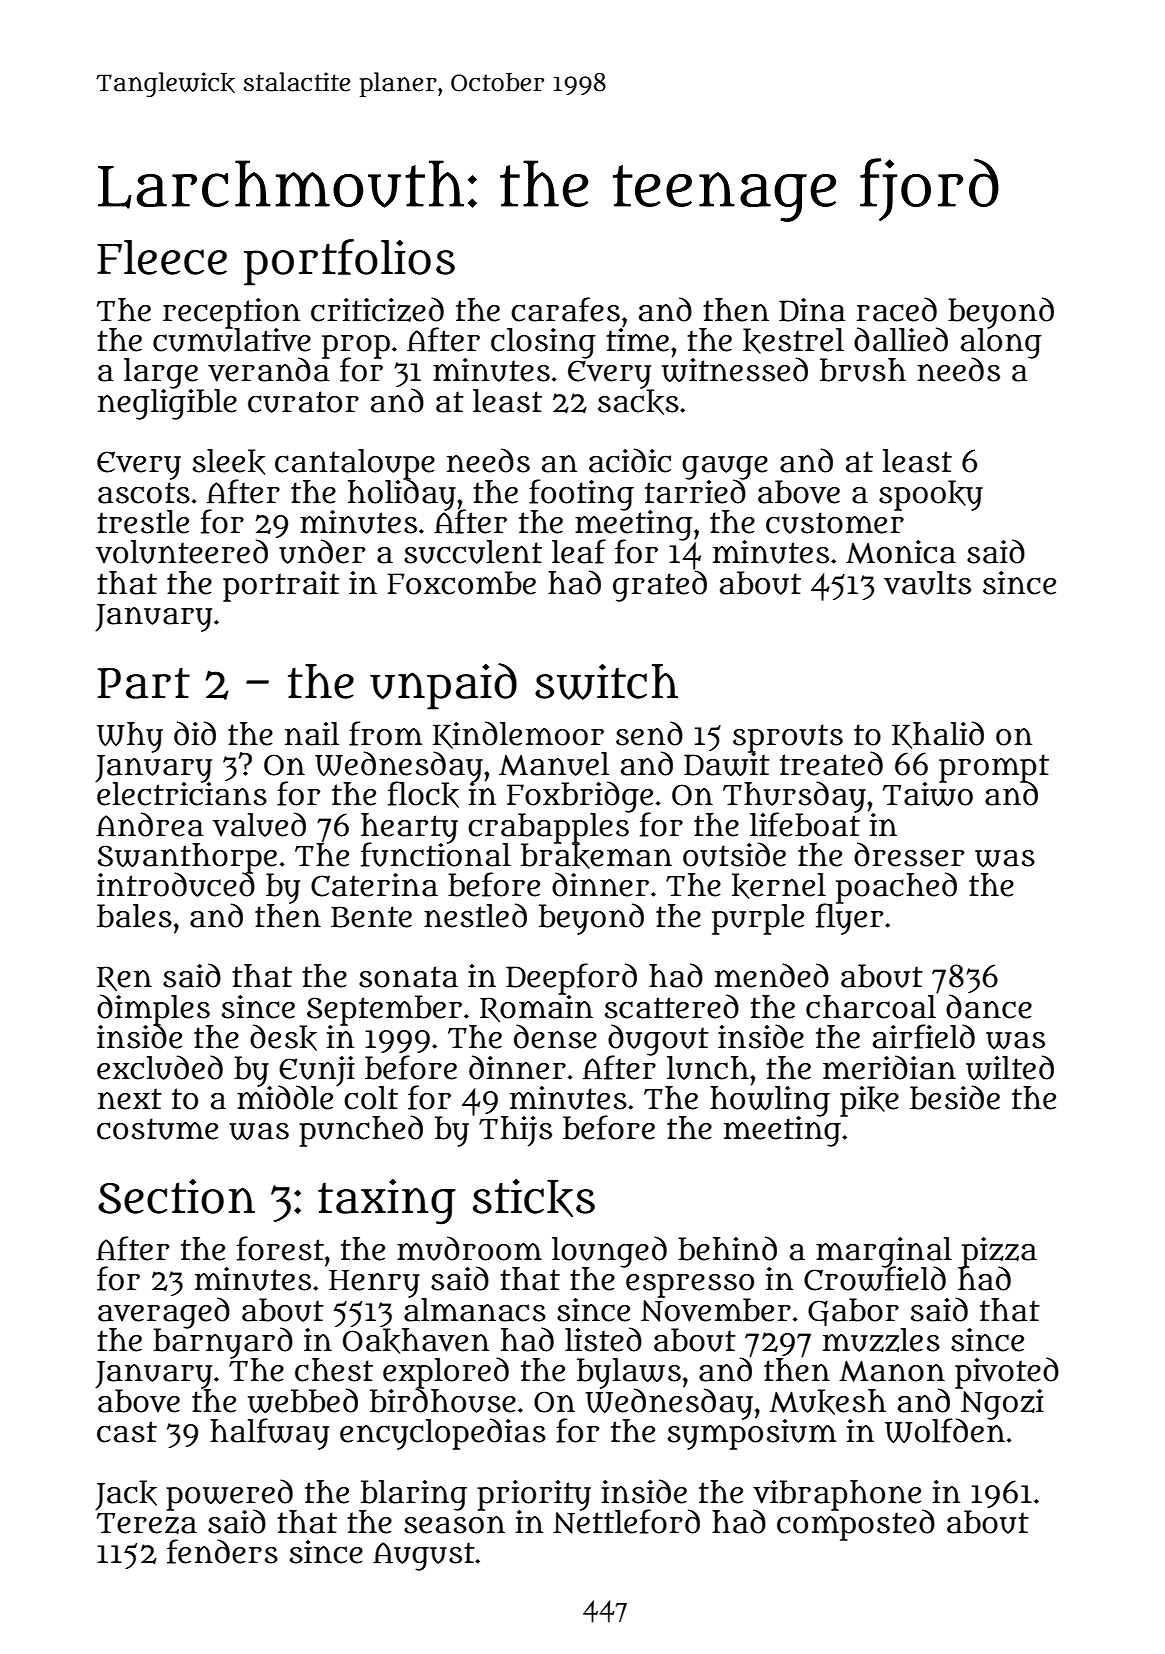 Image resolution: width=1165 pixels, height=1654 pixels. What do you see at coordinates (176, 1196) in the image?
I see `Section` at bounding box center [176, 1196].
